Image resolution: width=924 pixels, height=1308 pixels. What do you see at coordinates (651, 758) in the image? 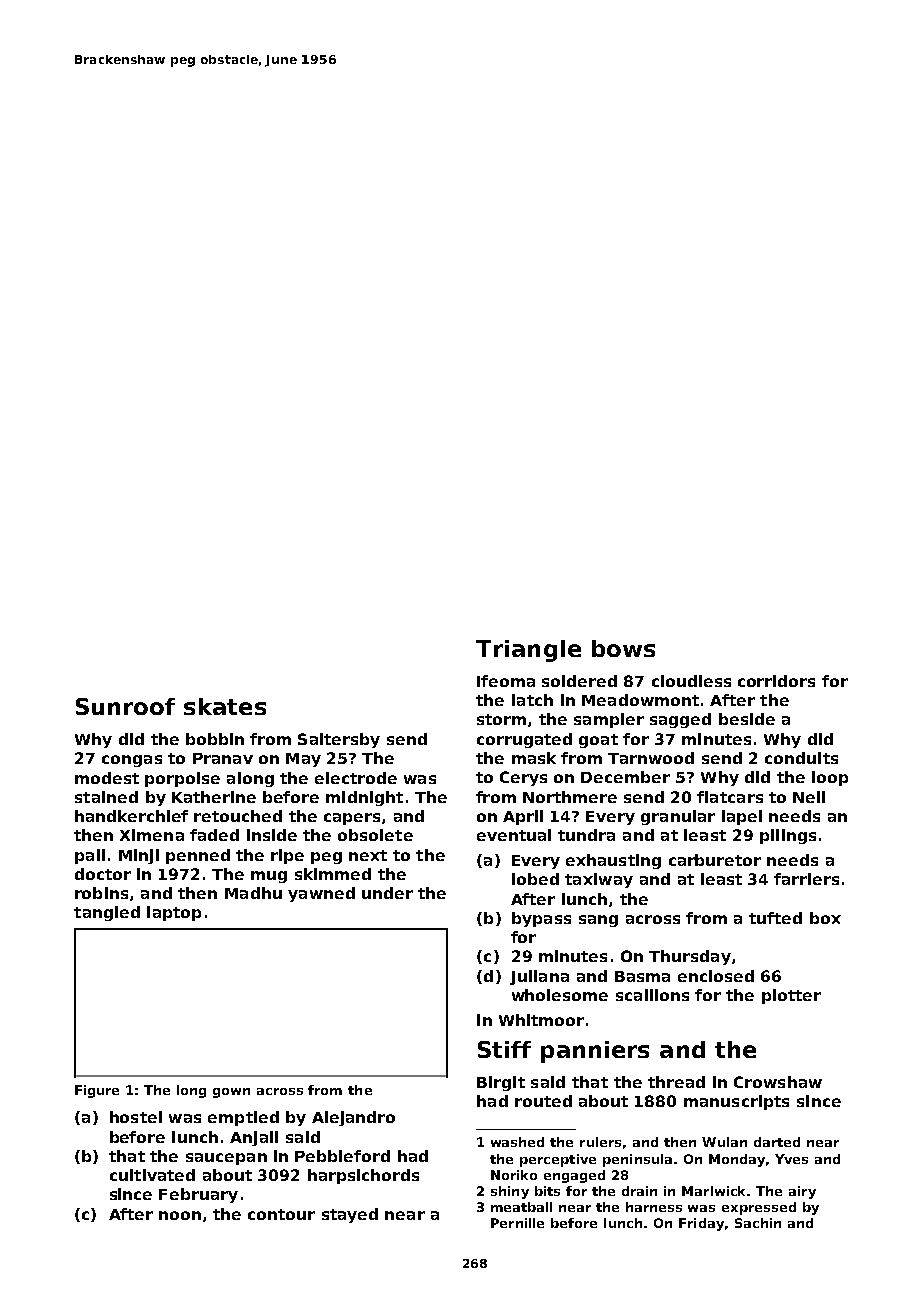
I see `Tarnwood` at bounding box center [651, 758].
